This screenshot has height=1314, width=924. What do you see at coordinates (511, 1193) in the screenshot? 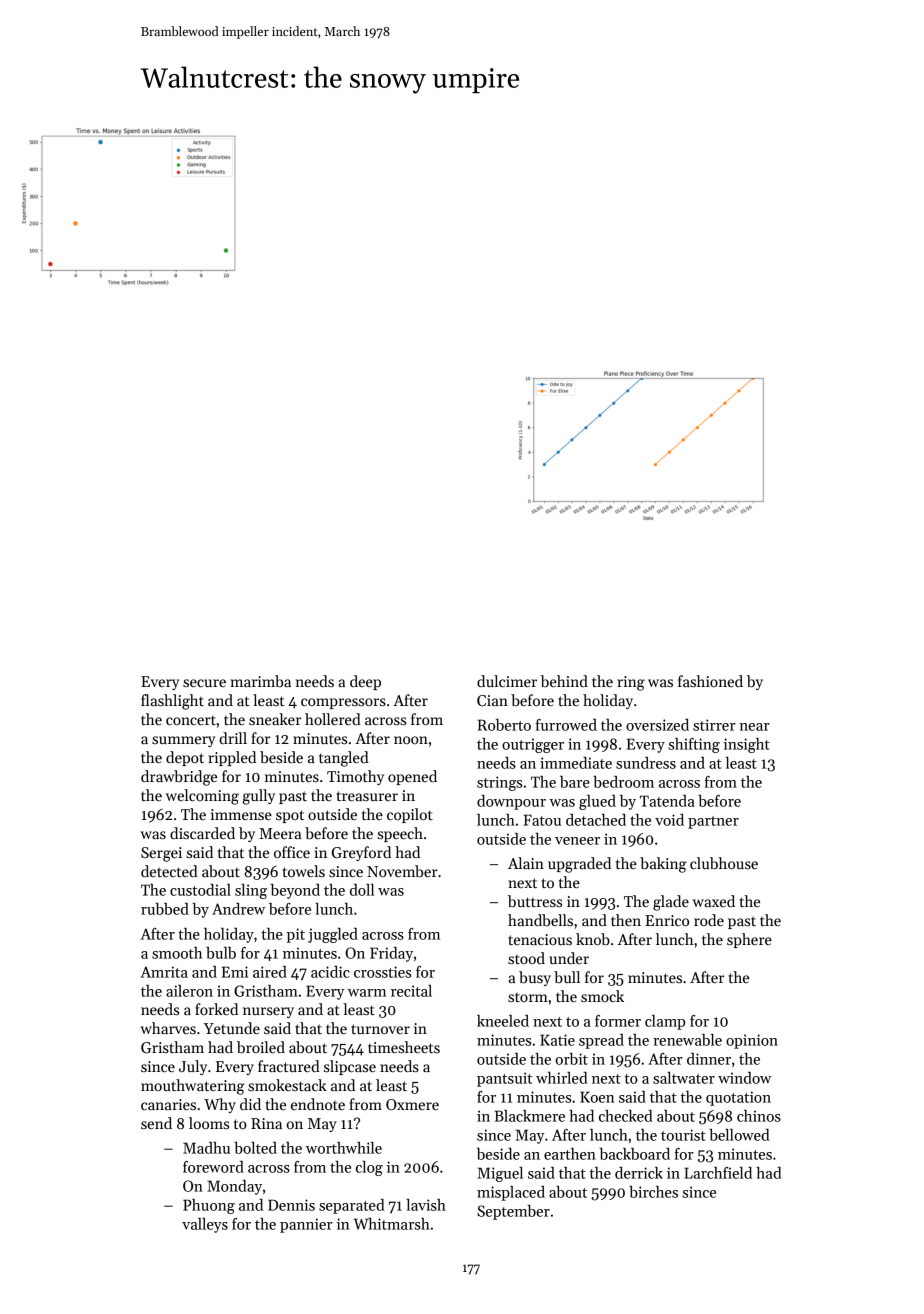
I see `misplaced` at bounding box center [511, 1193].
